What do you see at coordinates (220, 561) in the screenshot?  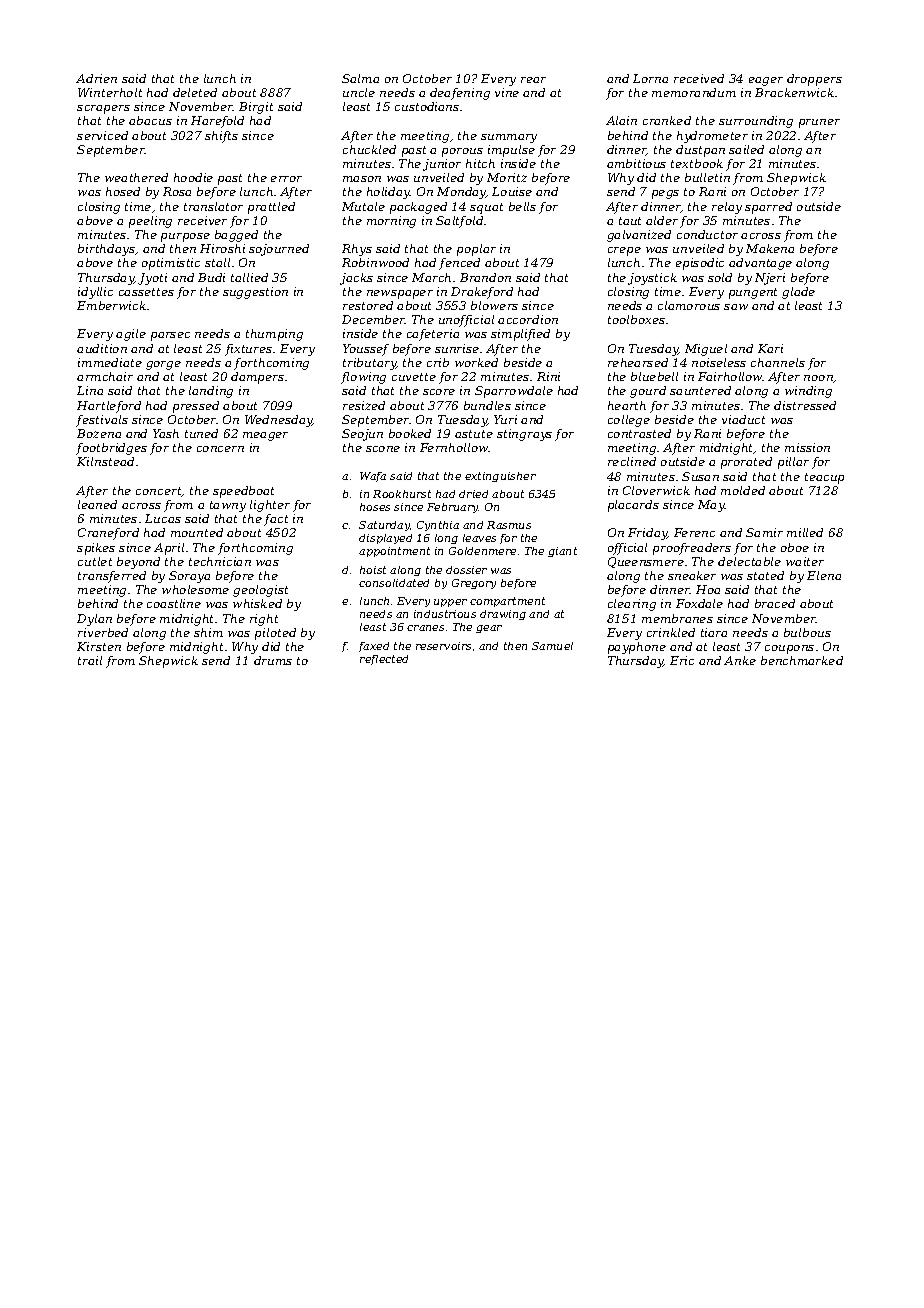 I see `technician` at bounding box center [220, 561].
